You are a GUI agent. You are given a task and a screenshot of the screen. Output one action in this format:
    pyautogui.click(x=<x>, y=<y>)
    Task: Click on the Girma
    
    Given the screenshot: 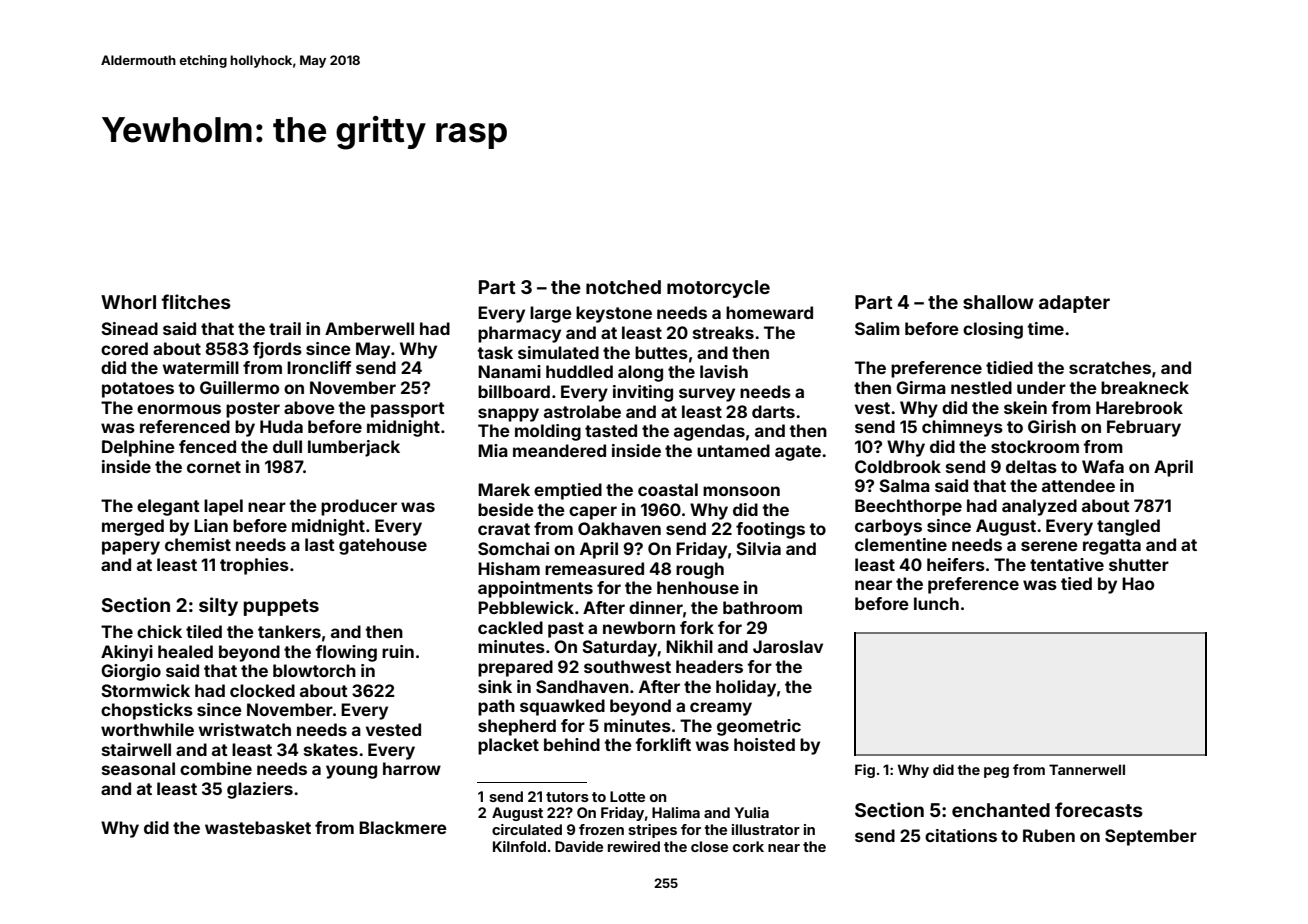 What is the action you would take?
    pyautogui.click(x=921, y=387)
